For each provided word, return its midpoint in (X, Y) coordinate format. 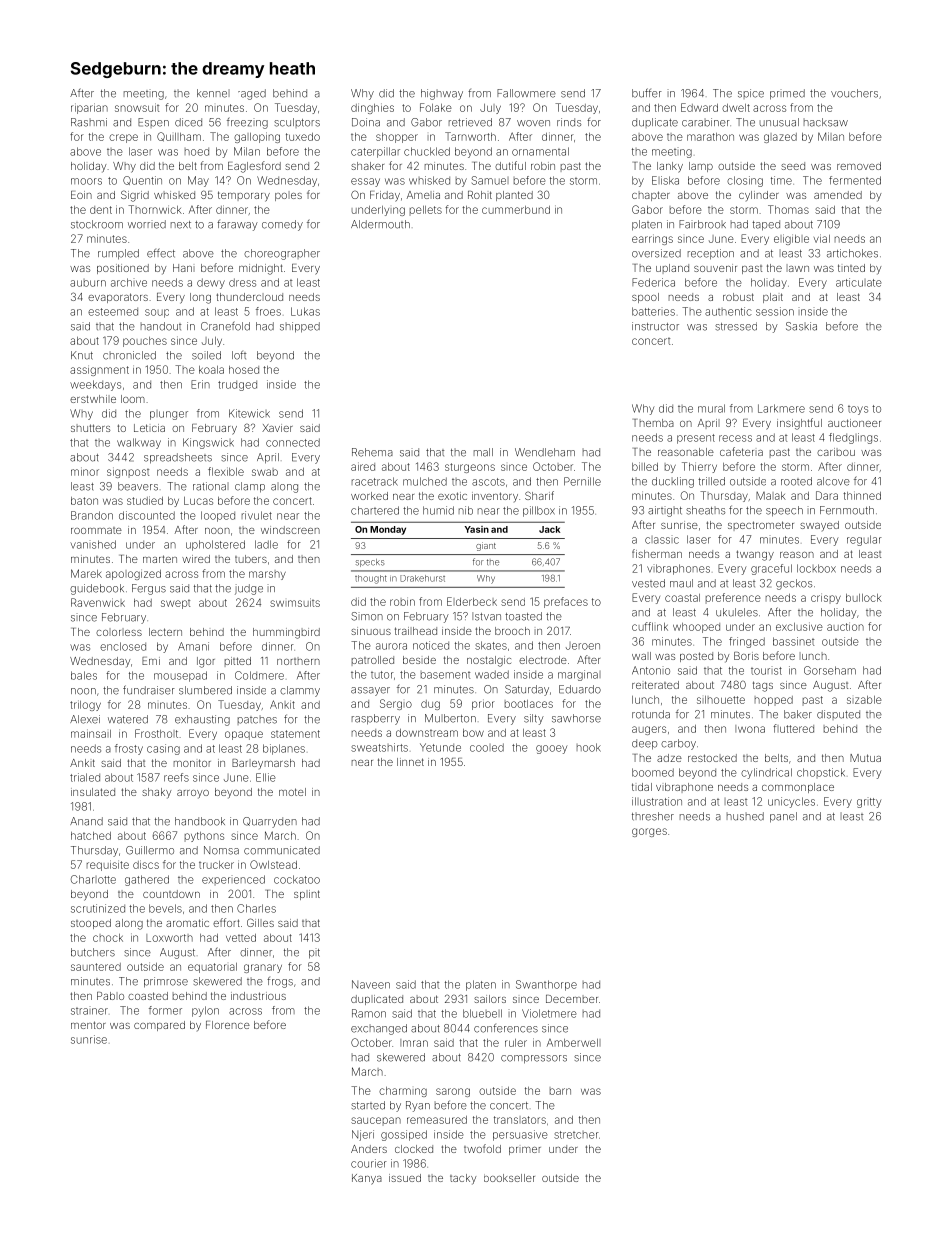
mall (483, 452)
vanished (93, 544)
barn (560, 1091)
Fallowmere (526, 93)
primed (787, 94)
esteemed (113, 312)
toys (858, 410)
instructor (655, 326)
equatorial (212, 968)
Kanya (367, 1179)
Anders (369, 1149)
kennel (213, 93)
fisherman (657, 553)
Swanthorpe (546, 985)
